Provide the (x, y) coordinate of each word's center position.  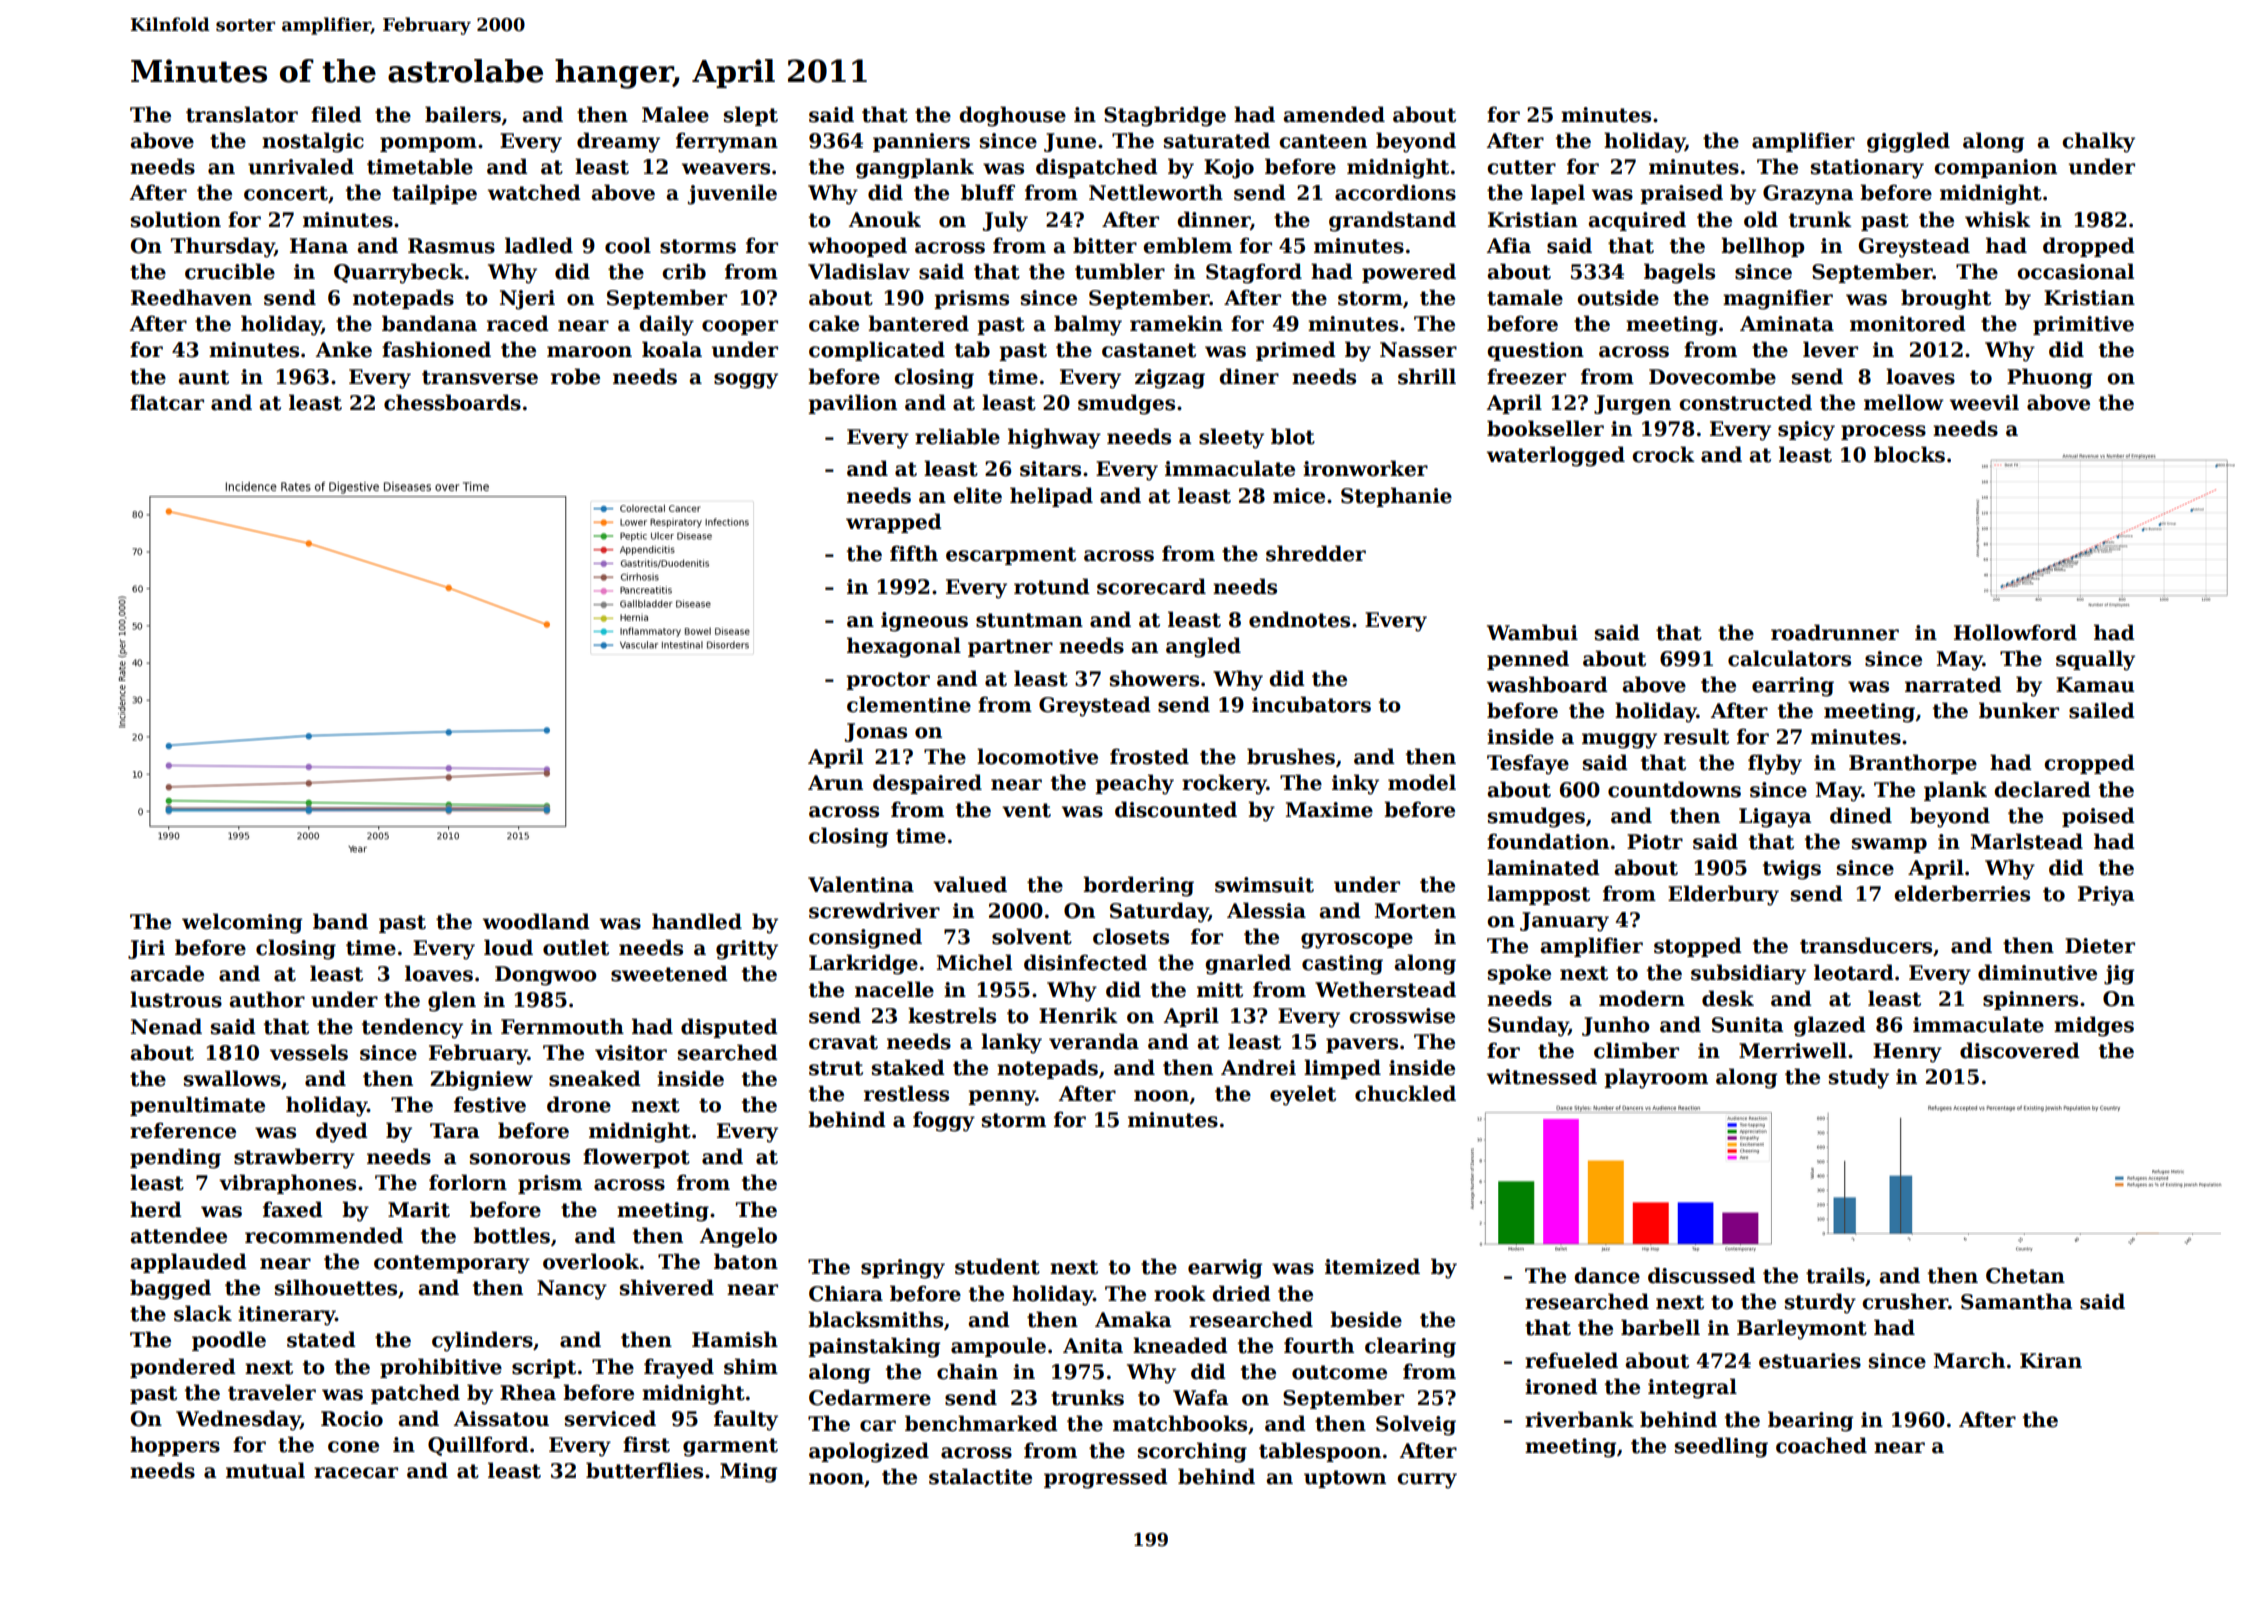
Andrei (1258, 1067)
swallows (232, 1078)
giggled (1908, 142)
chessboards (452, 402)
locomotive (1037, 756)
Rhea (528, 1392)
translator (242, 114)
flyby (1775, 764)
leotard (1854, 972)
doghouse (1012, 116)
